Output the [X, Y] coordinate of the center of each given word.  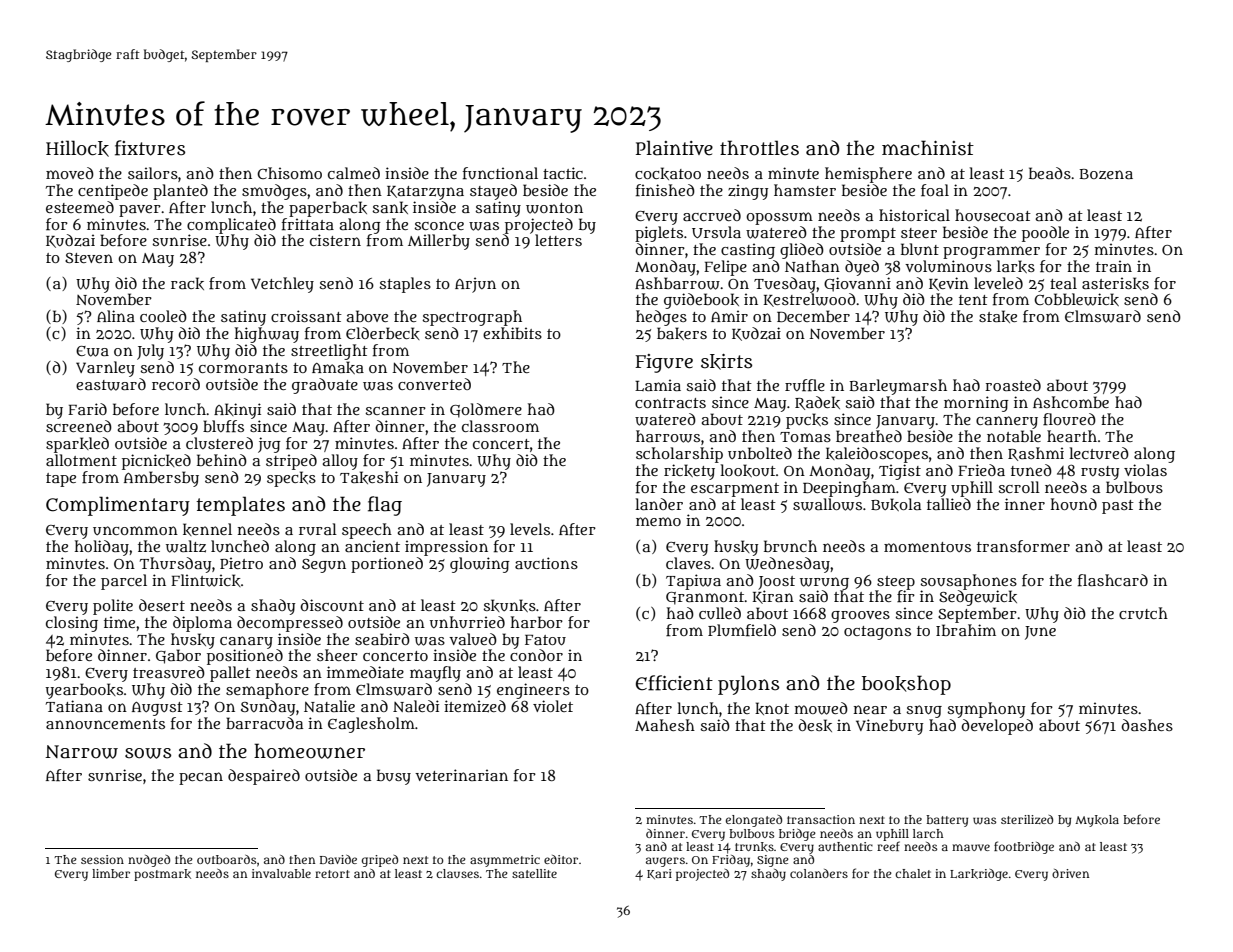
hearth [1072, 436]
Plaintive [674, 148]
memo [658, 521]
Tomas [805, 437]
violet [553, 706]
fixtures [150, 148]
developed [997, 727]
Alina [116, 316]
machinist [928, 148]
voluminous [948, 266]
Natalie [329, 706]
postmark [162, 875]
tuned [1031, 470]
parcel [124, 582]
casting [748, 251]
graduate [325, 386]
